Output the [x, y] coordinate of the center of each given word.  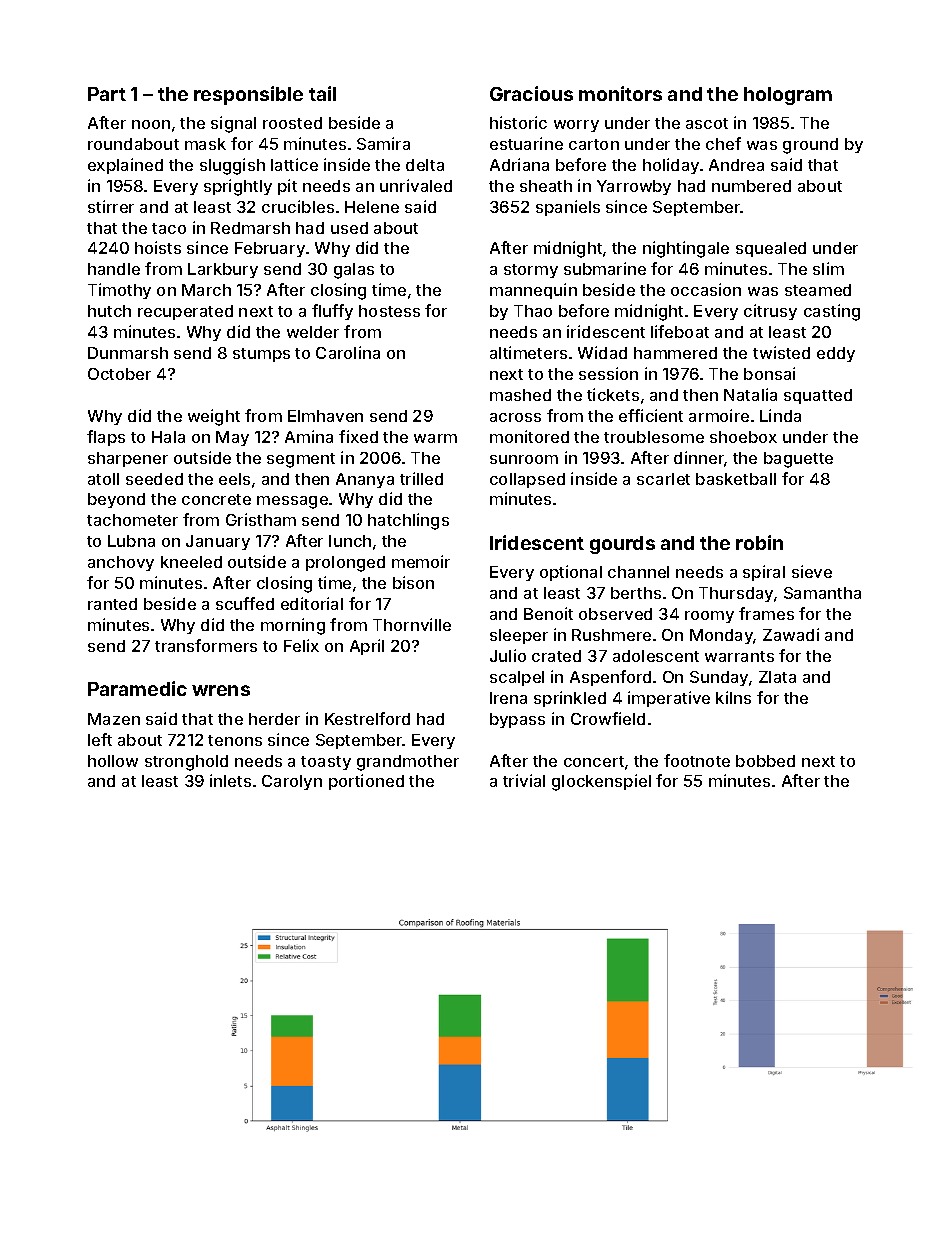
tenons [235, 740]
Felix [301, 645]
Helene [372, 207]
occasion [706, 289]
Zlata [777, 677]
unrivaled [416, 185]
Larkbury [223, 270]
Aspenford [610, 678]
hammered [675, 353]
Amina [309, 436]
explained [125, 166]
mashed [520, 395]
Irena [508, 698]
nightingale [686, 249]
